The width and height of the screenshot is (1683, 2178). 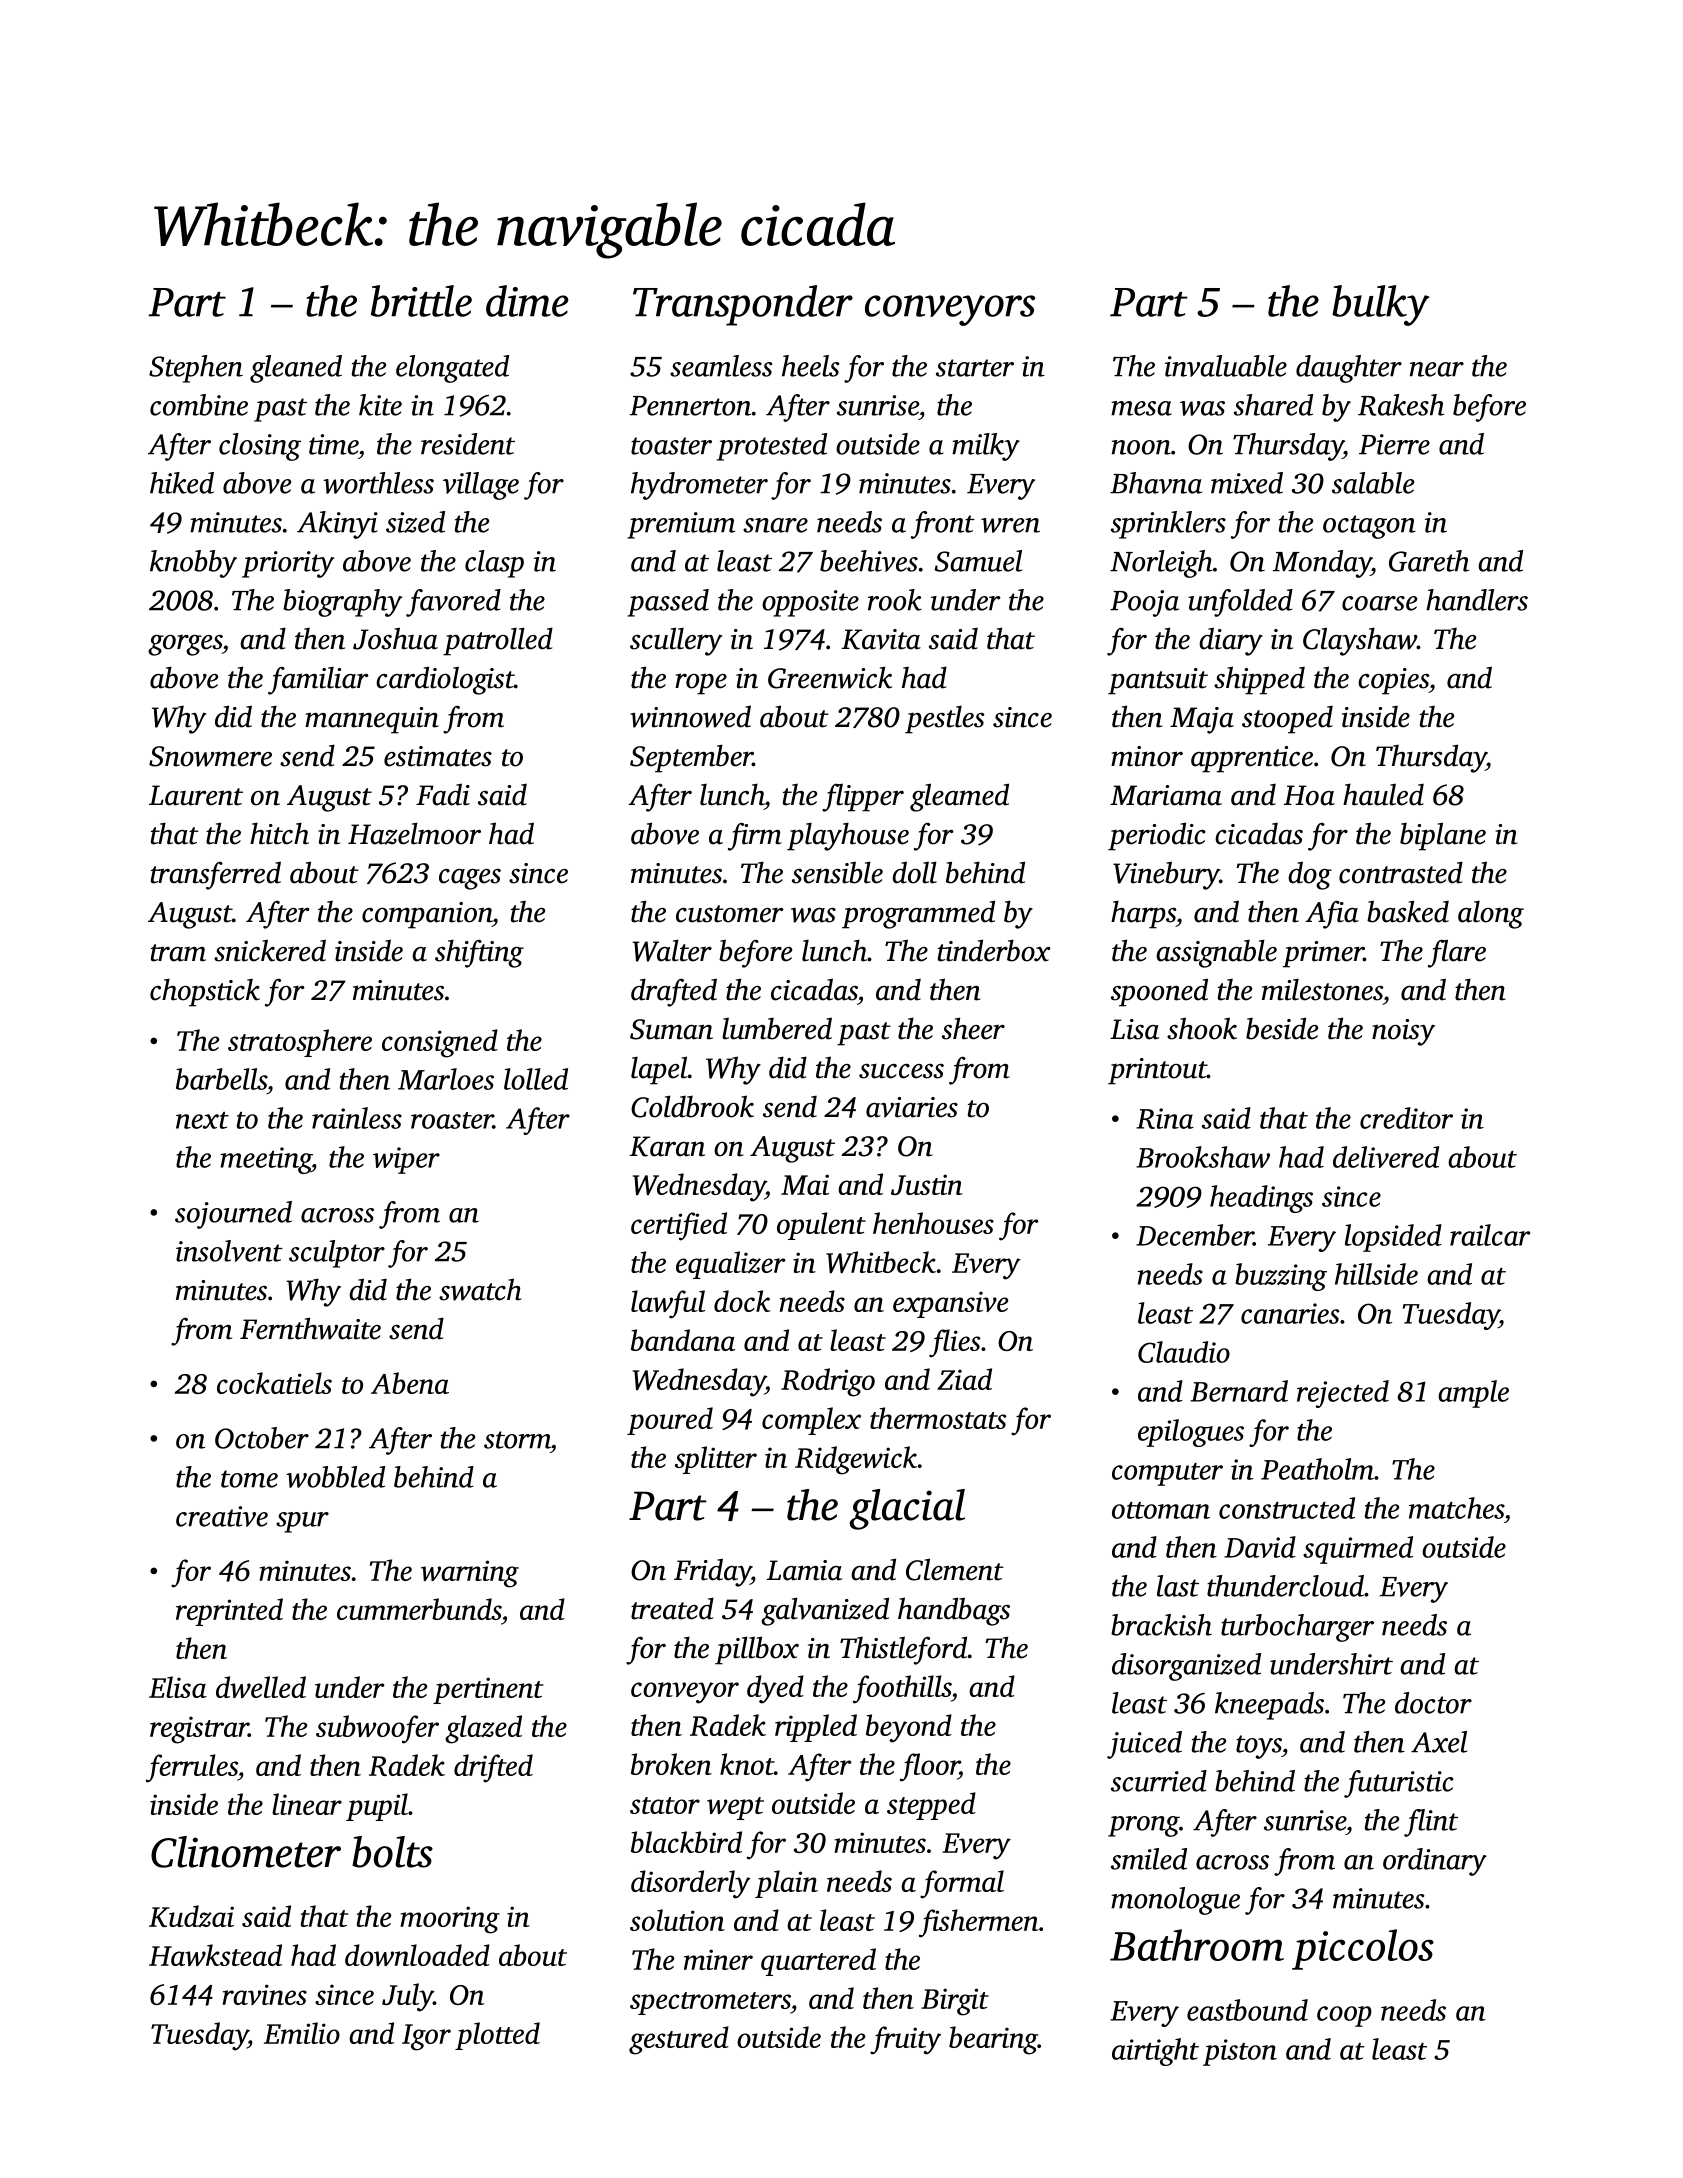 I want to click on miner, so click(x=718, y=1959).
